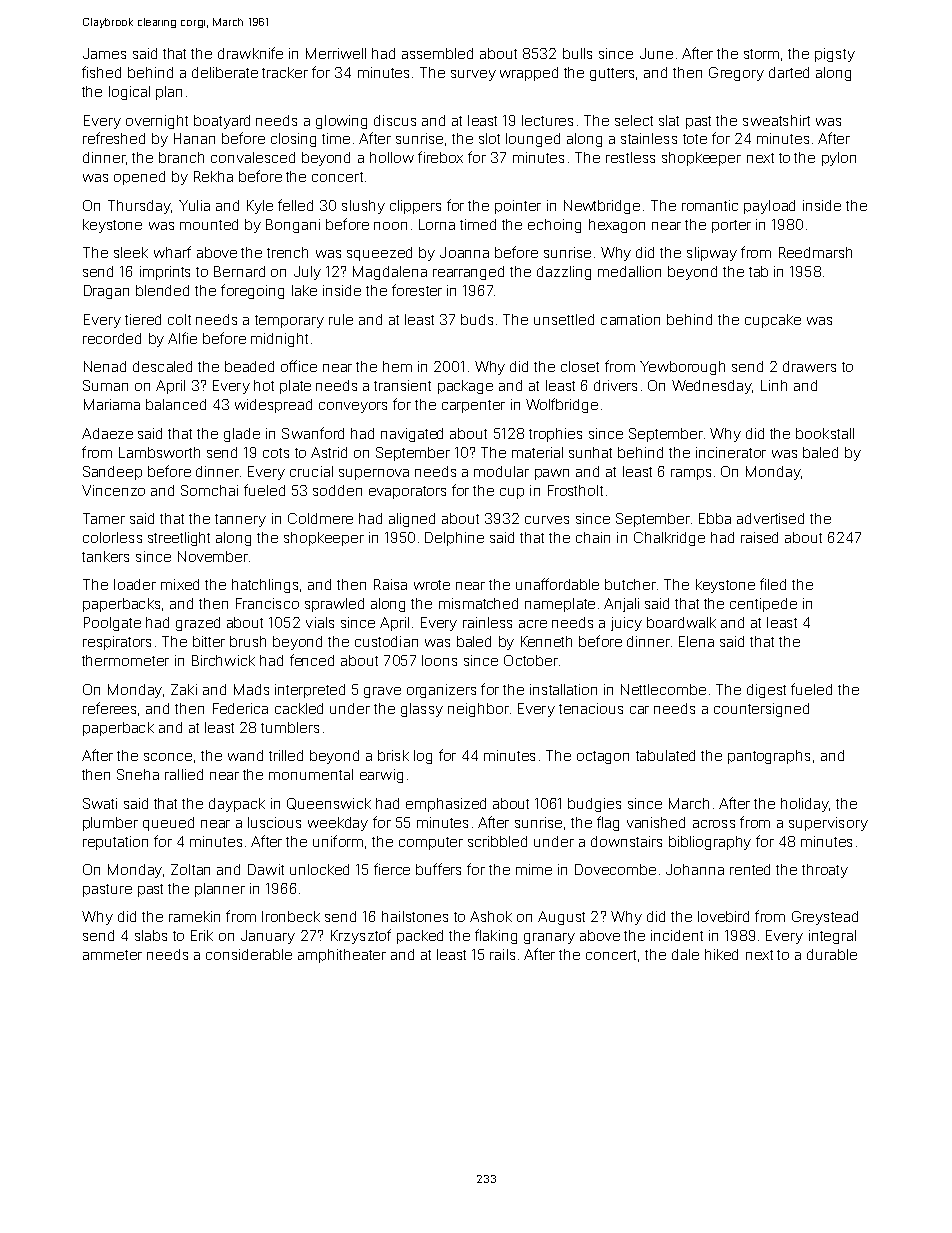 This image has width=952, height=1233. What do you see at coordinates (407, 492) in the image?
I see `evaporators` at bounding box center [407, 492].
